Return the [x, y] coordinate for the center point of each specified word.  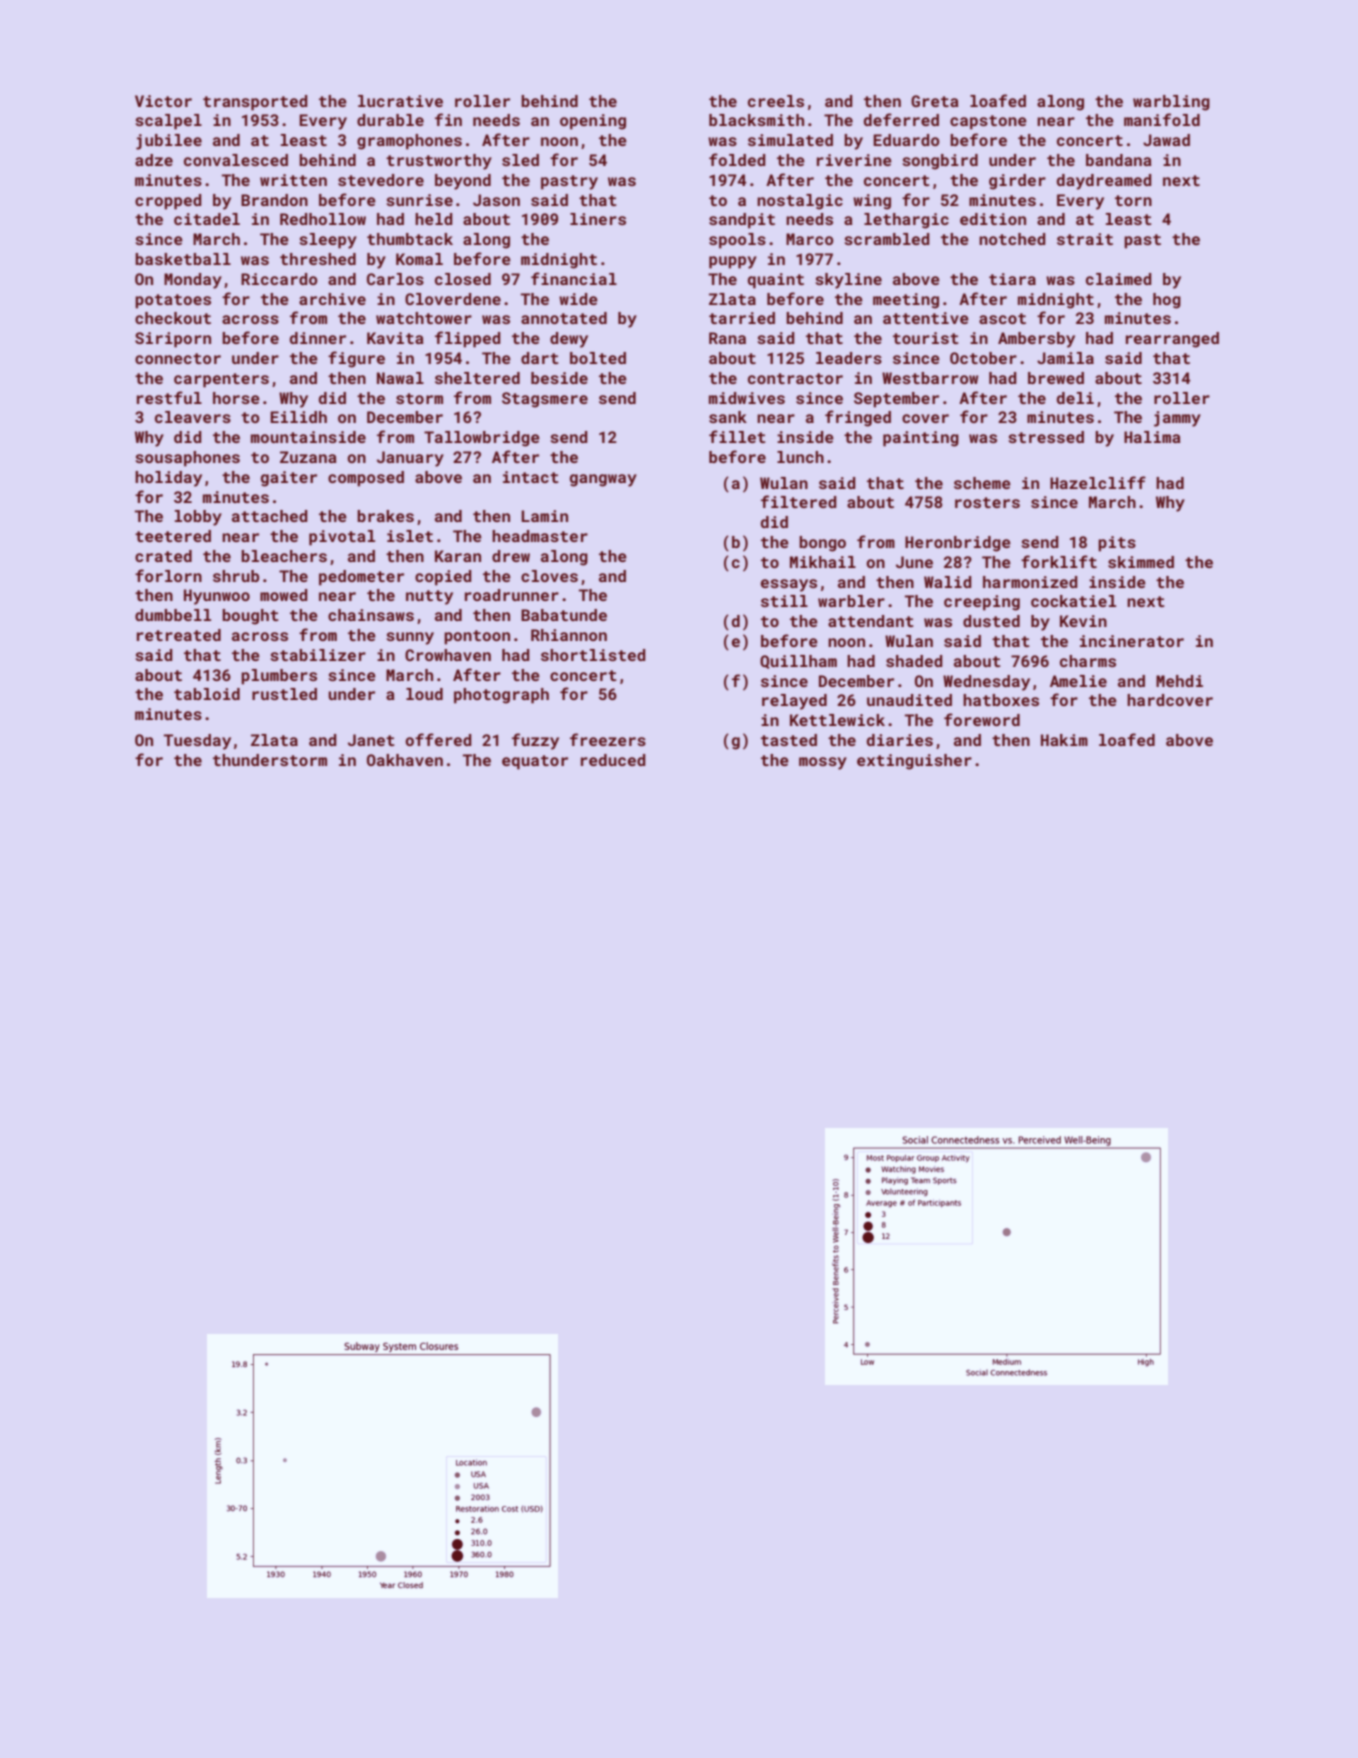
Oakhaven [405, 760]
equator [535, 762]
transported [255, 103]
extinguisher [914, 762]
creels [776, 101]
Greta [935, 101]
